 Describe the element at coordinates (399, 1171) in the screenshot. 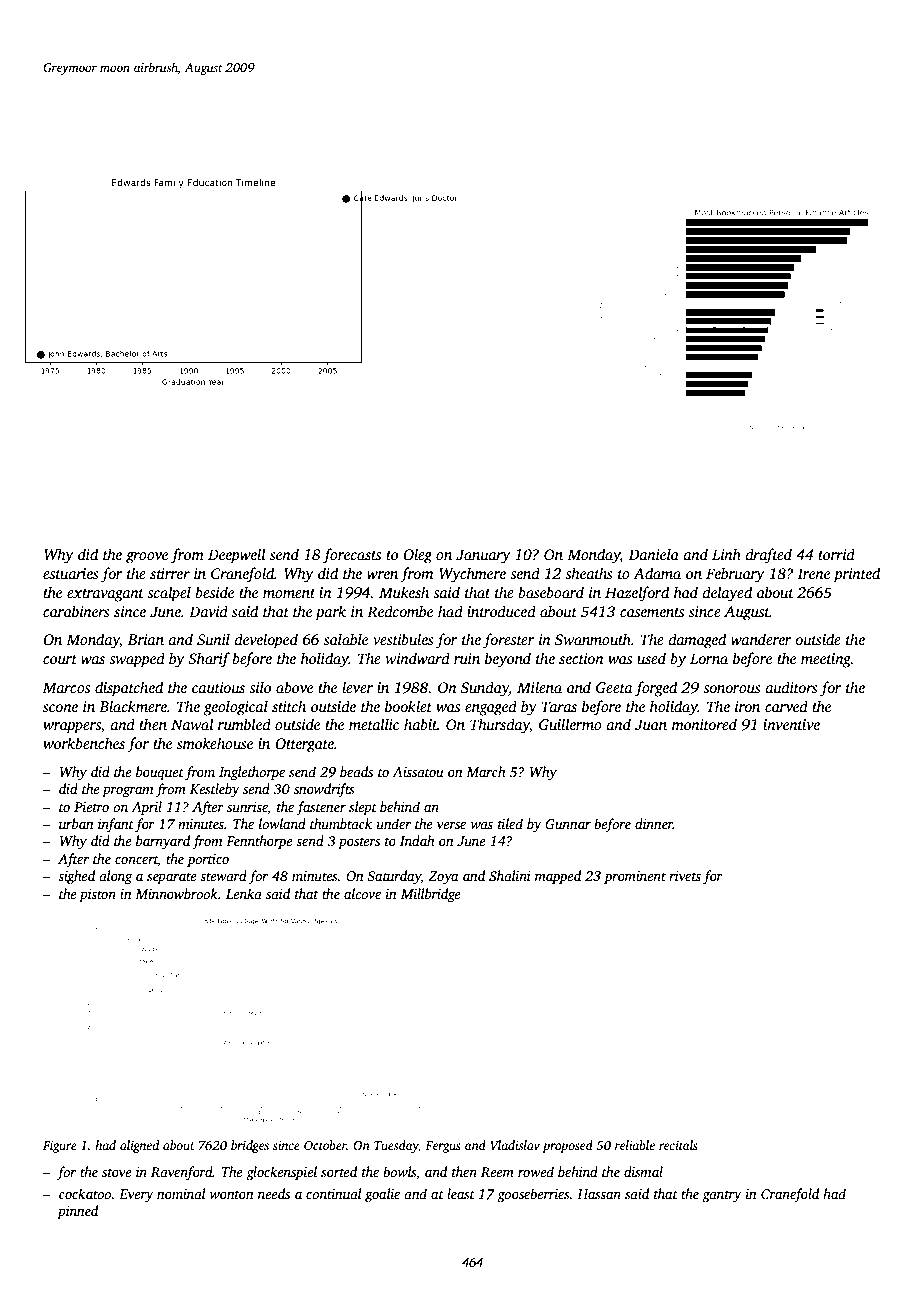

I see `bowls` at that location.
